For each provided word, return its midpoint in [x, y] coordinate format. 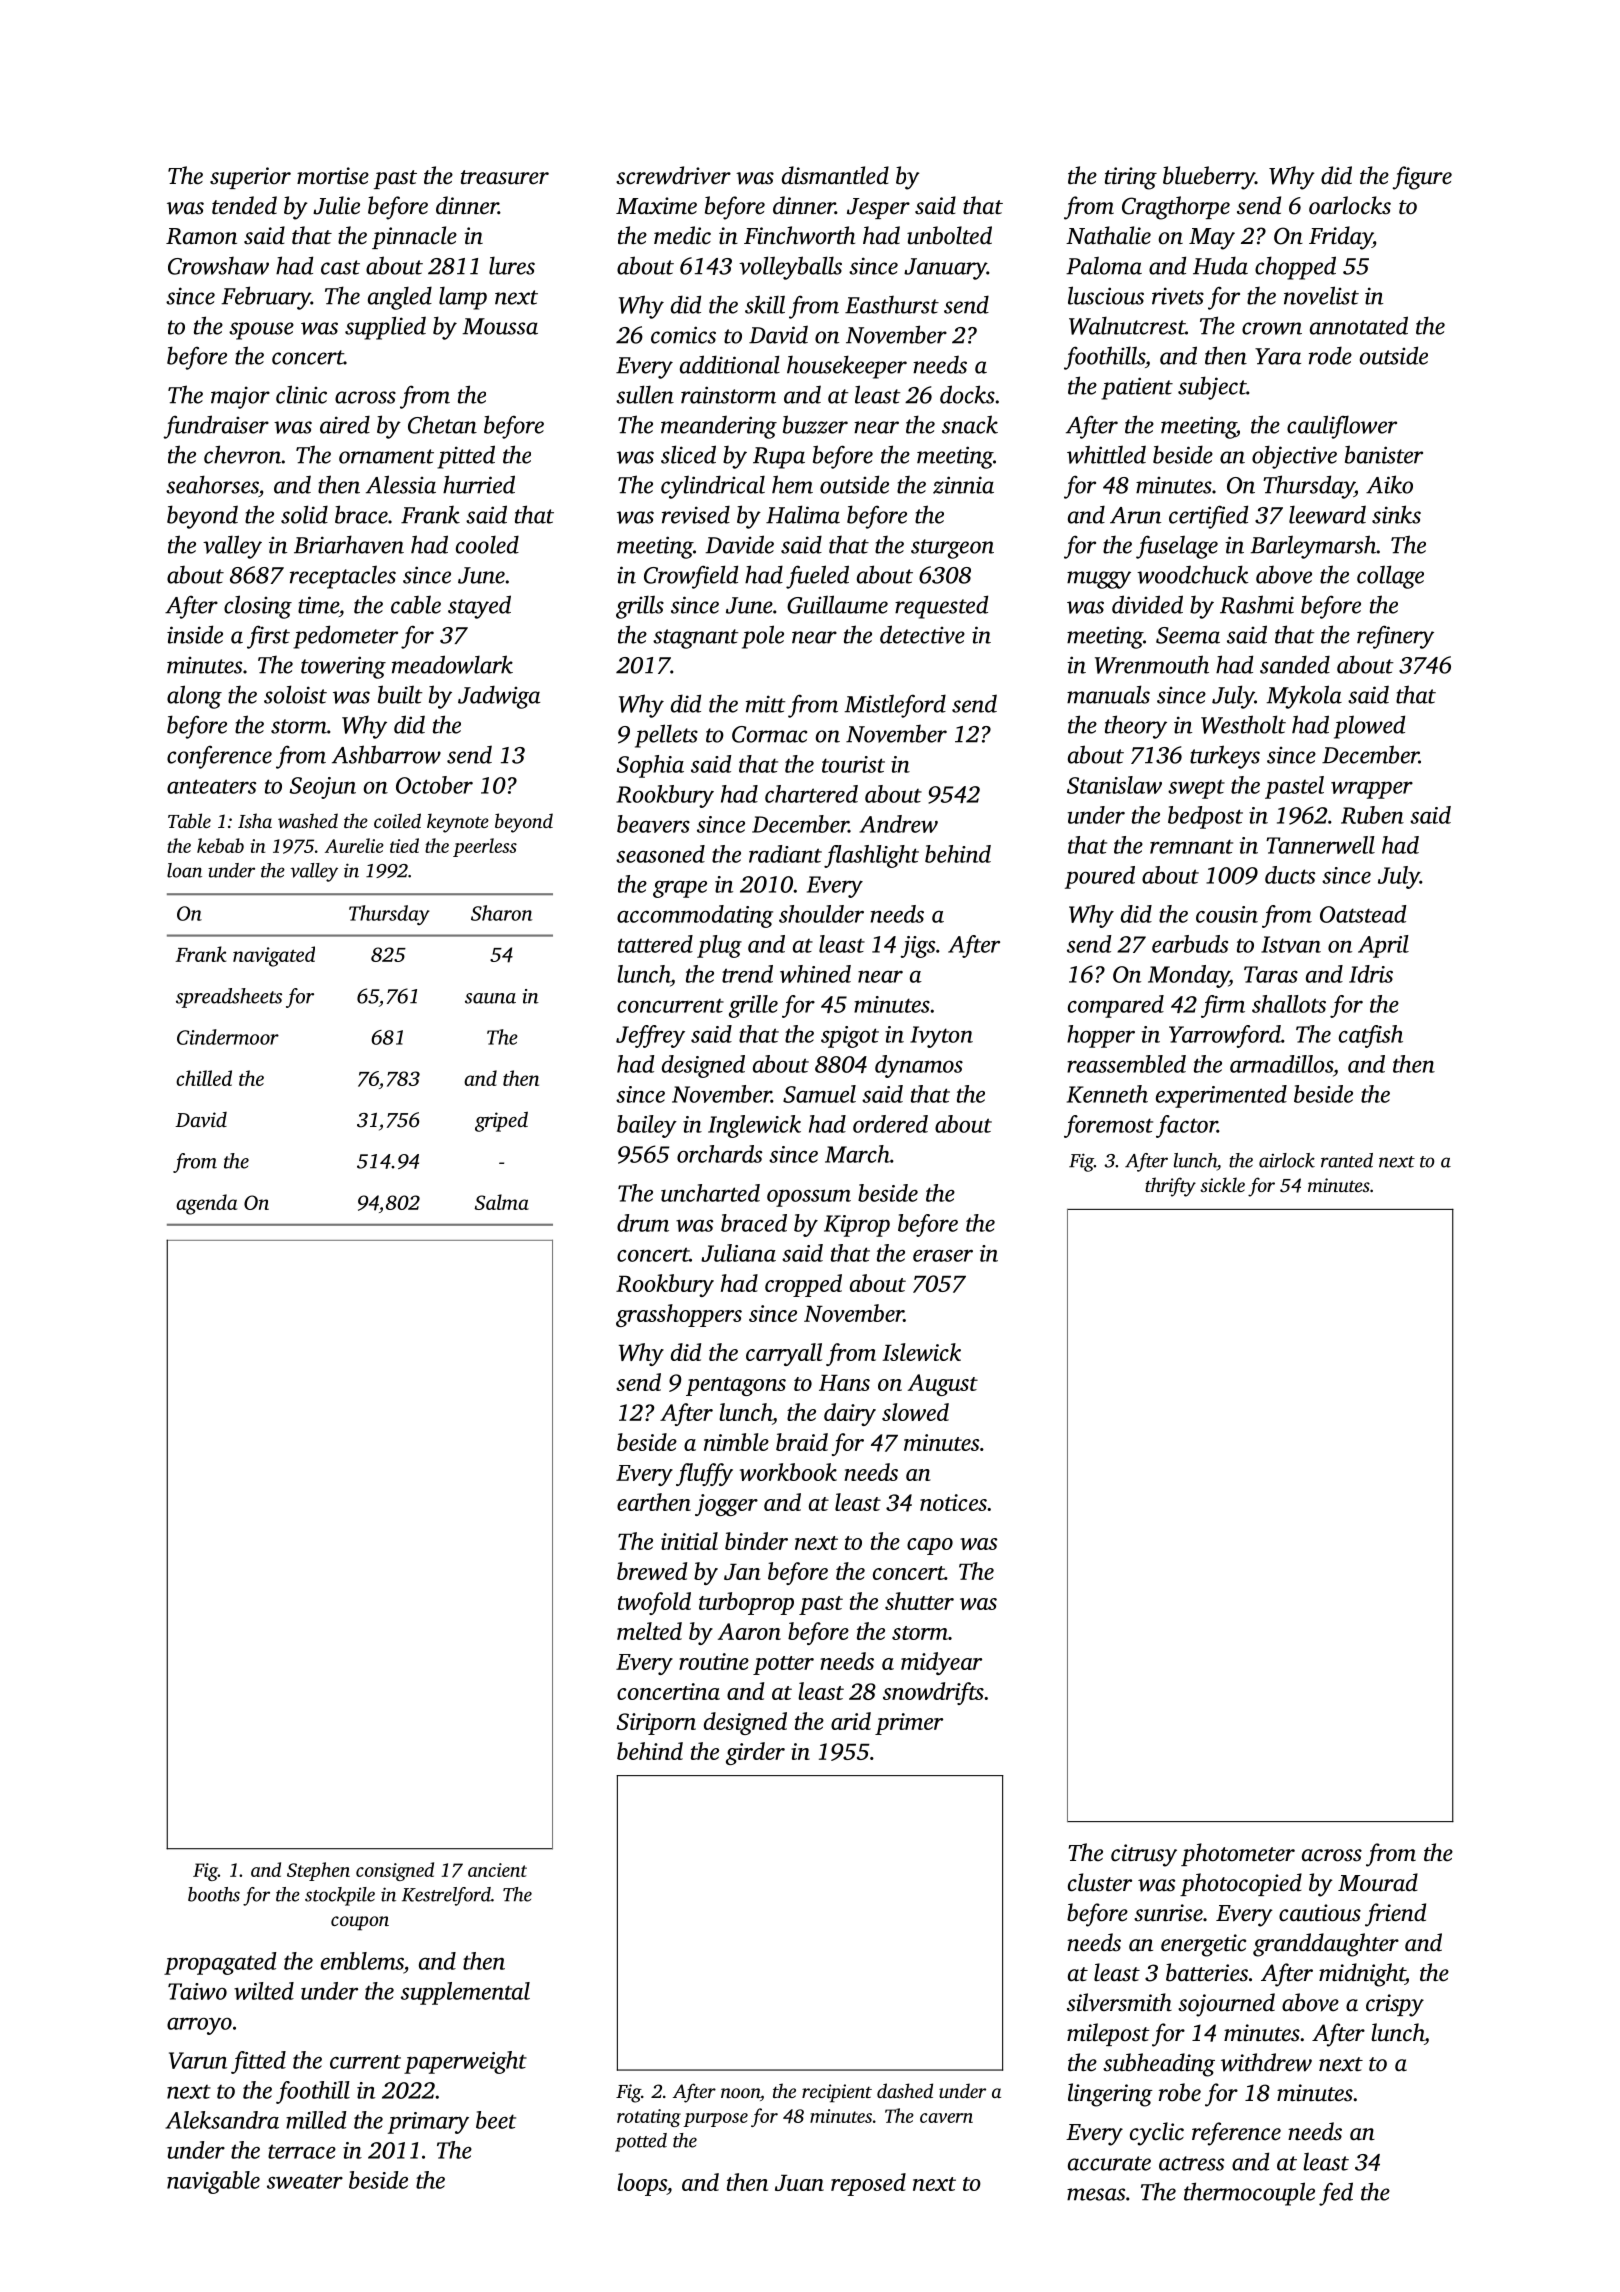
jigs [918, 947]
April [1383, 946]
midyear [941, 1663]
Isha [255, 820]
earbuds [1190, 944]
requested [941, 607]
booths [214, 1894]
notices [953, 1502]
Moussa [500, 326]
